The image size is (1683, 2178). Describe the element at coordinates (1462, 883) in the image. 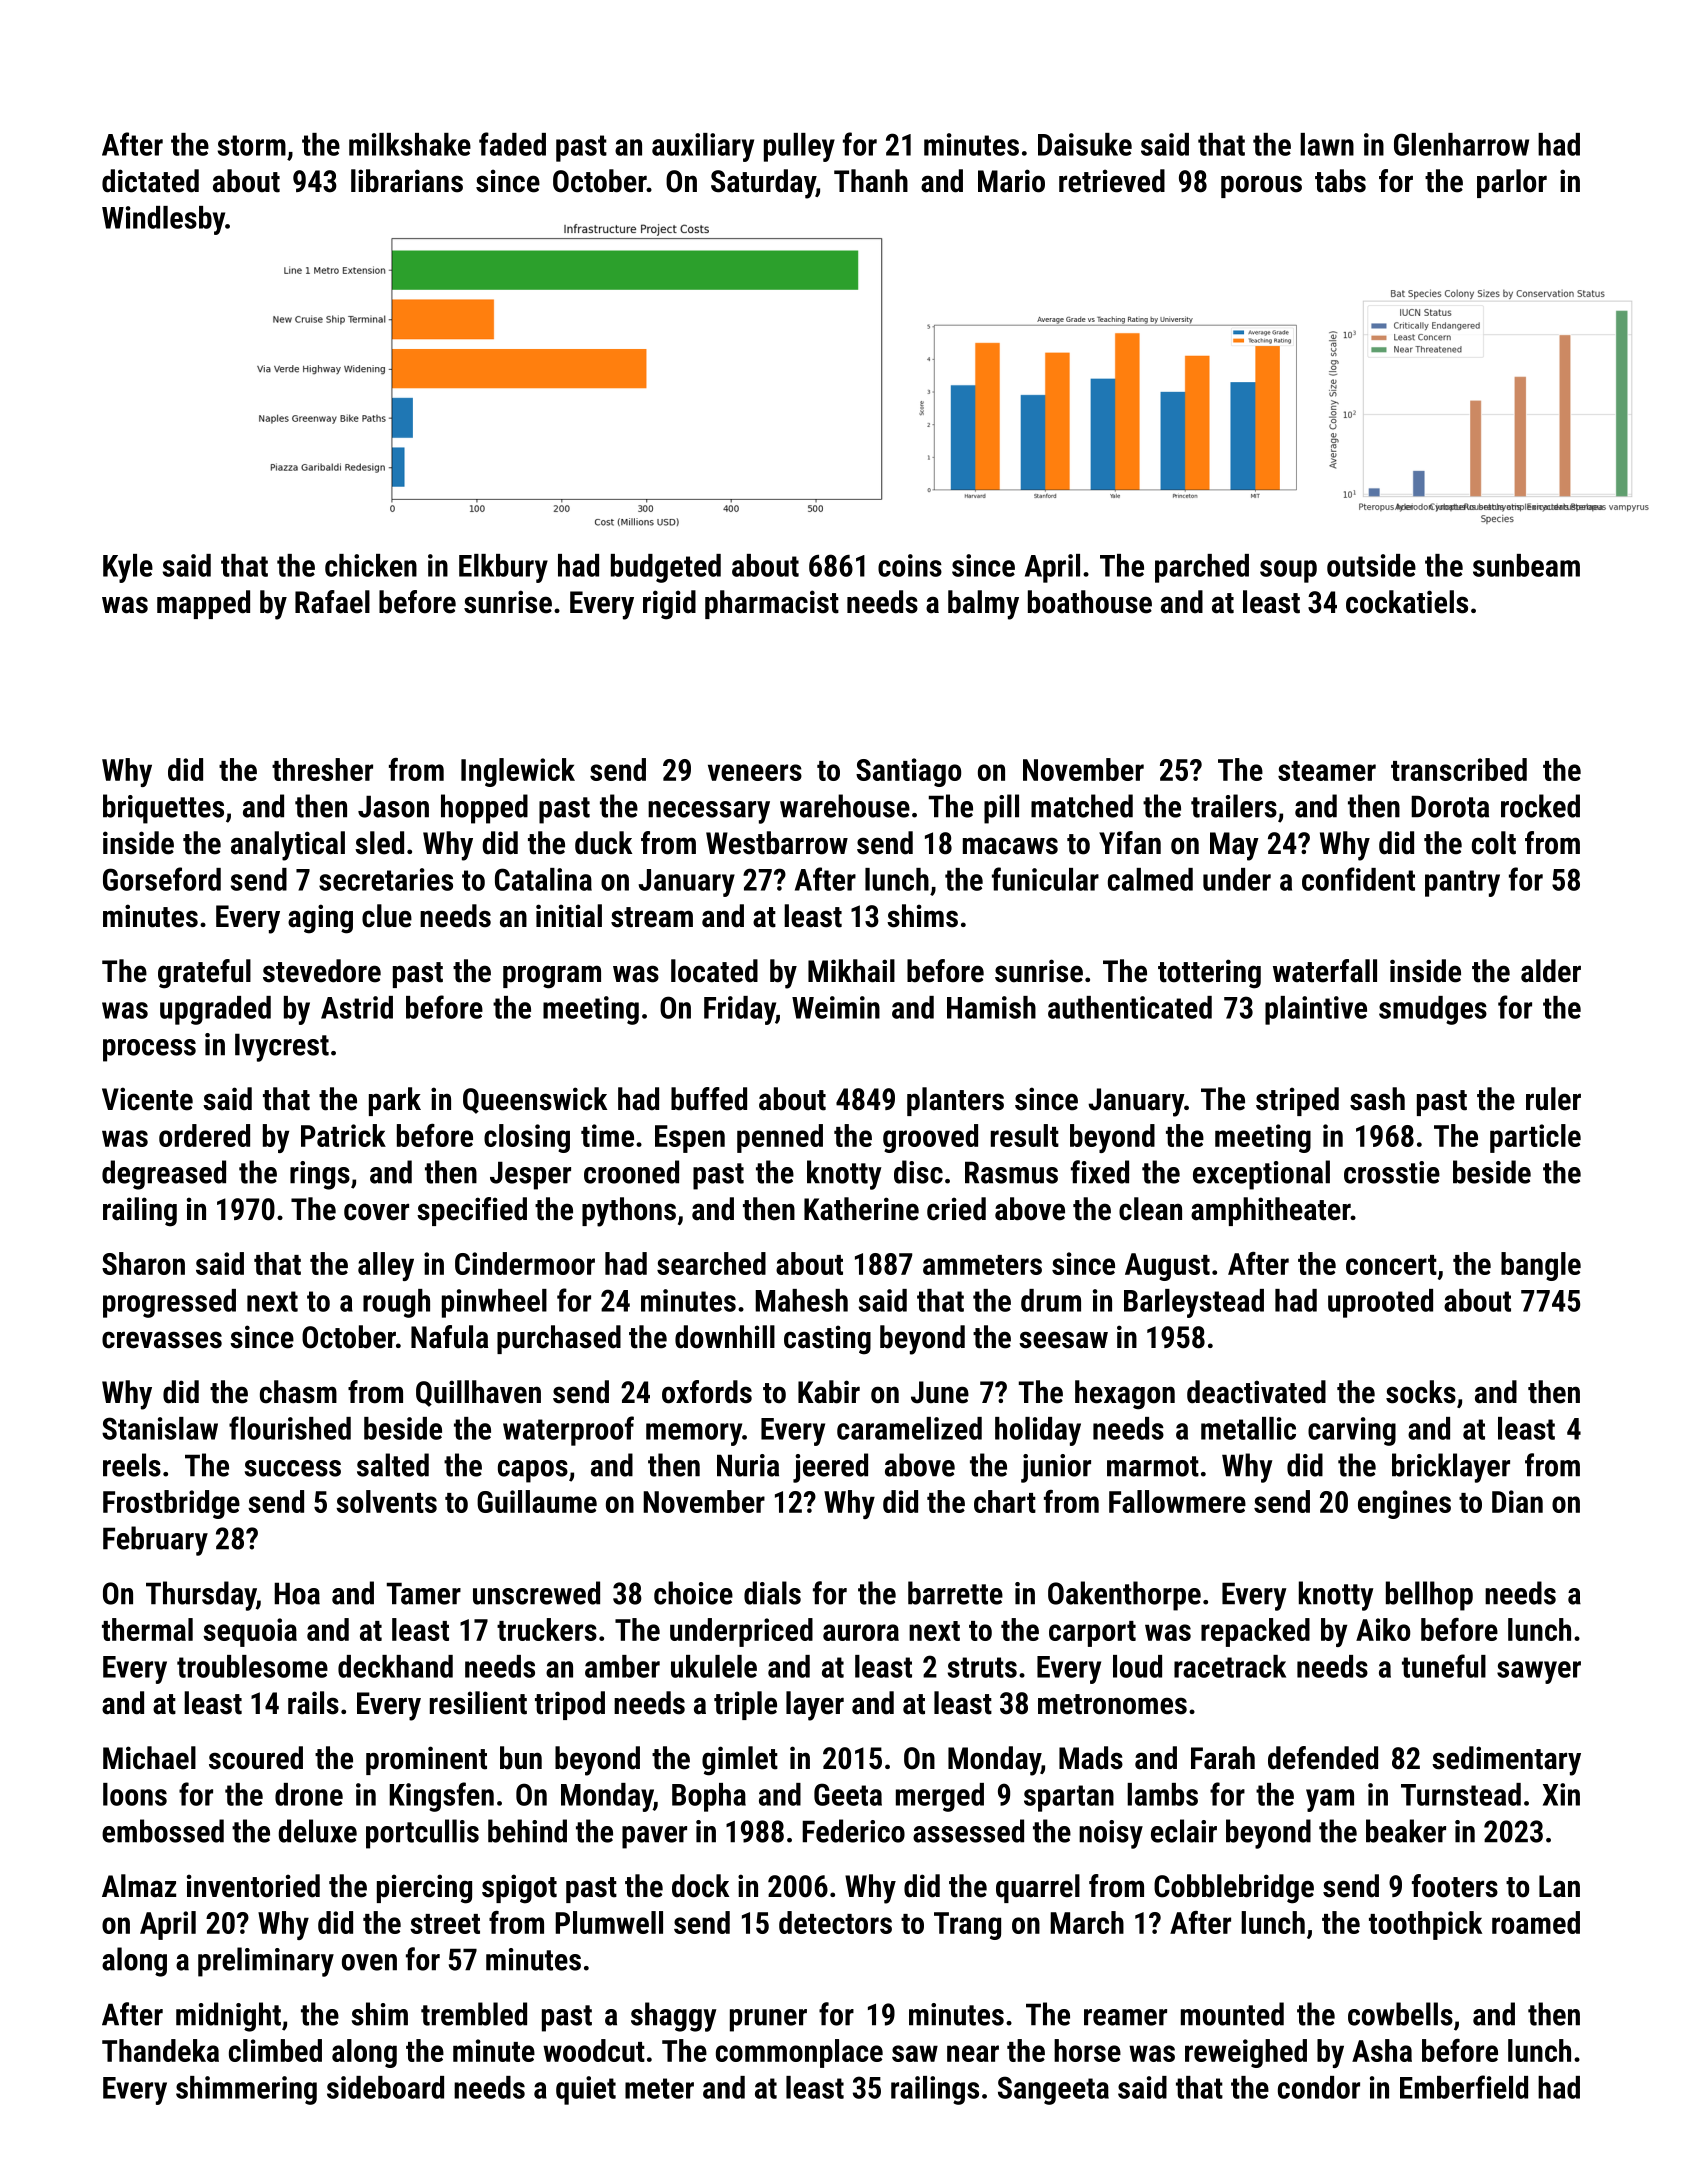

I see `pantry` at that location.
